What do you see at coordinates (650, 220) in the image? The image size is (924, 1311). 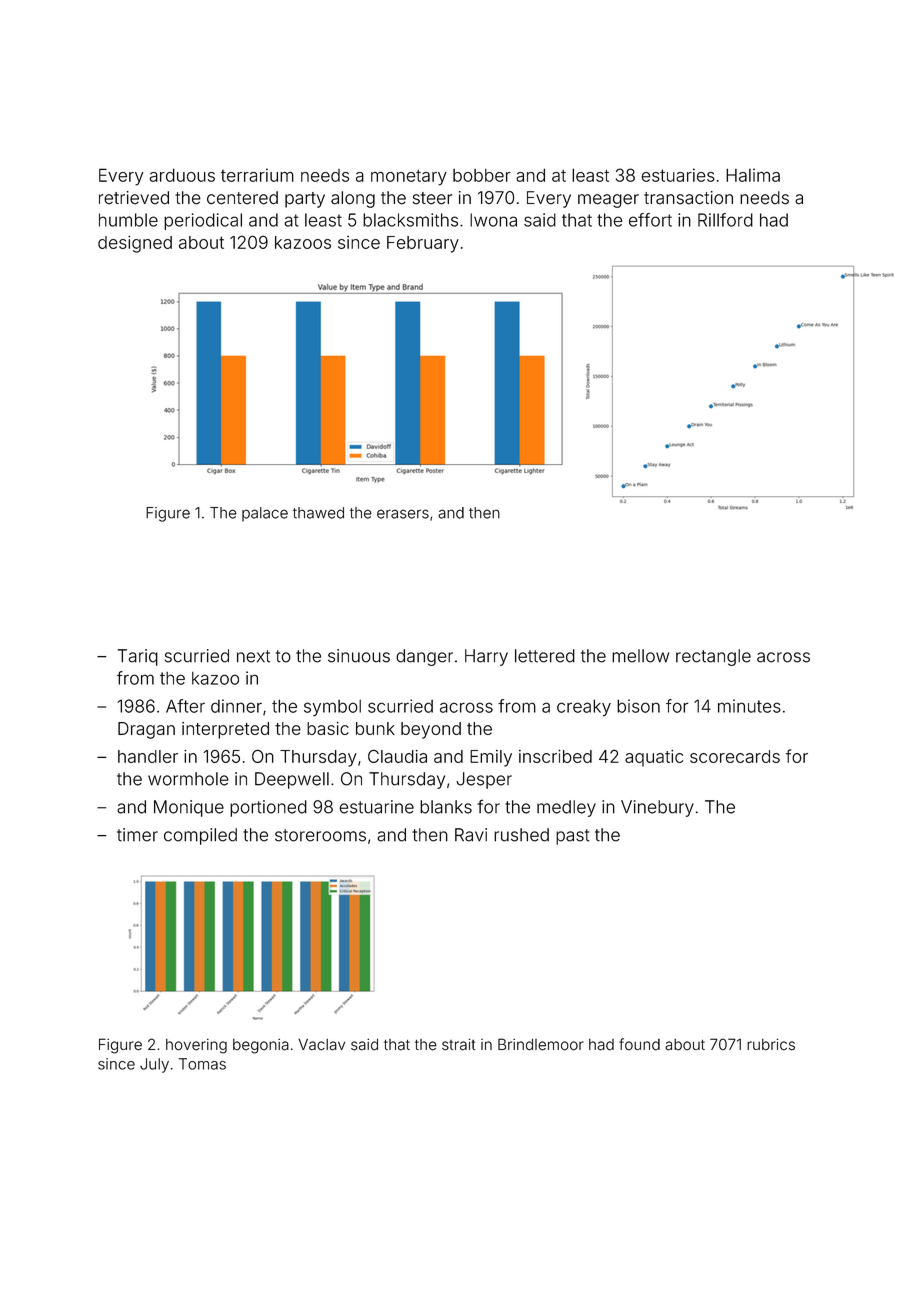 I see `effort` at bounding box center [650, 220].
